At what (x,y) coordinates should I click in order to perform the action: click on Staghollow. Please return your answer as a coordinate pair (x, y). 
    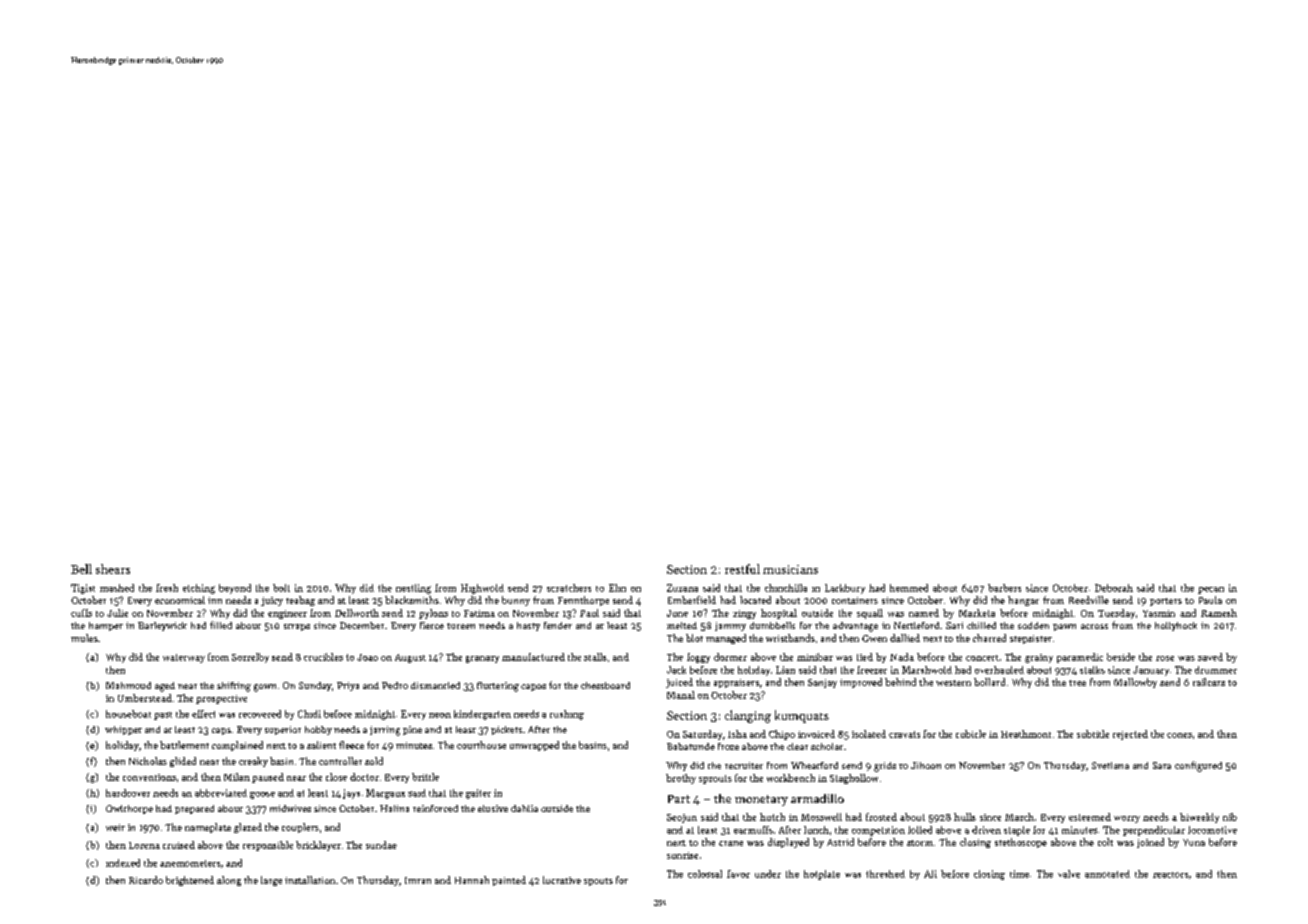
    Looking at the image, I should click on (854, 779).
